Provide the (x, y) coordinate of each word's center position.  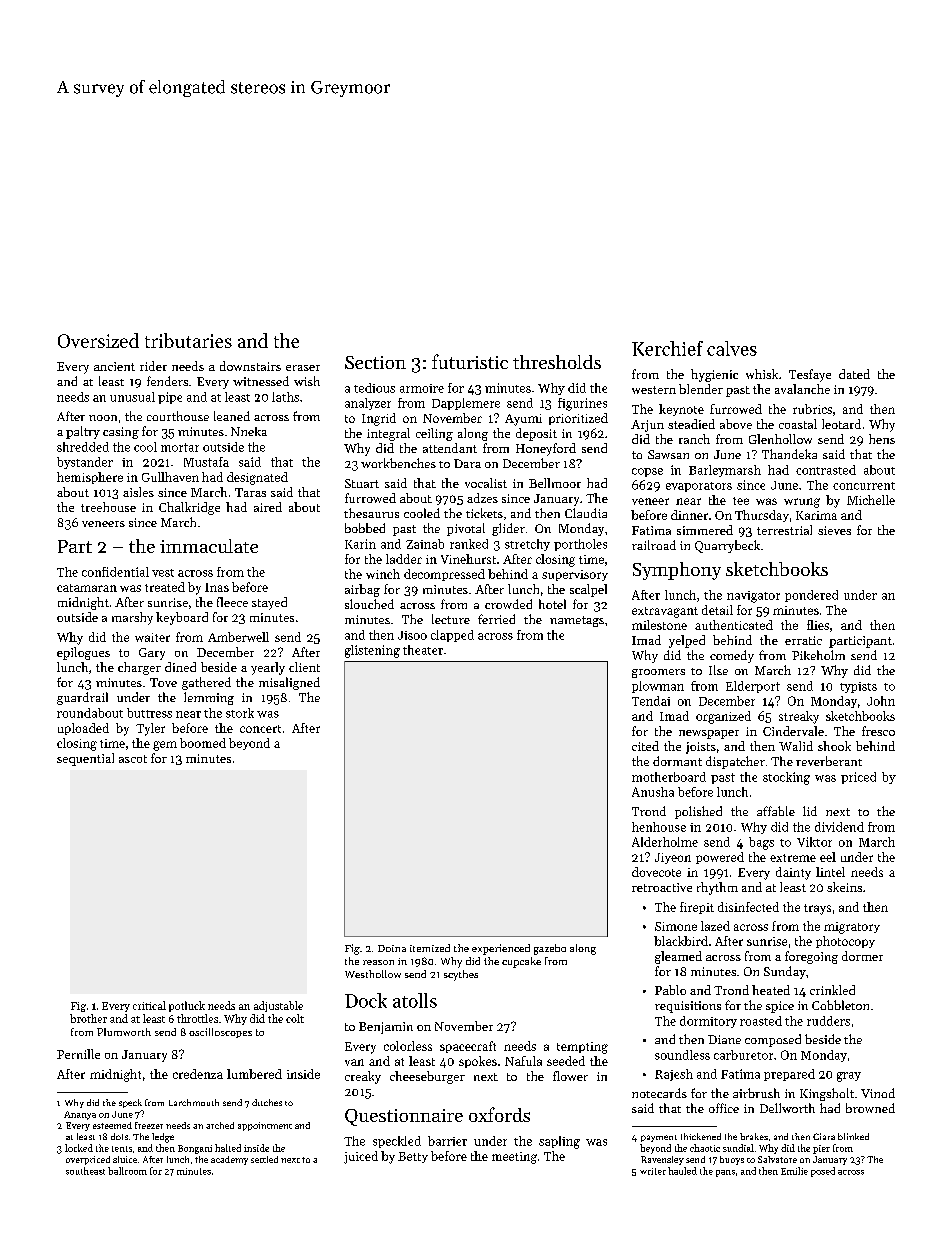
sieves (834, 530)
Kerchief (667, 348)
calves (732, 348)
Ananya (80, 1115)
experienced (501, 949)
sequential (85, 759)
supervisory (575, 575)
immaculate (209, 546)
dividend (839, 827)
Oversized (98, 340)
